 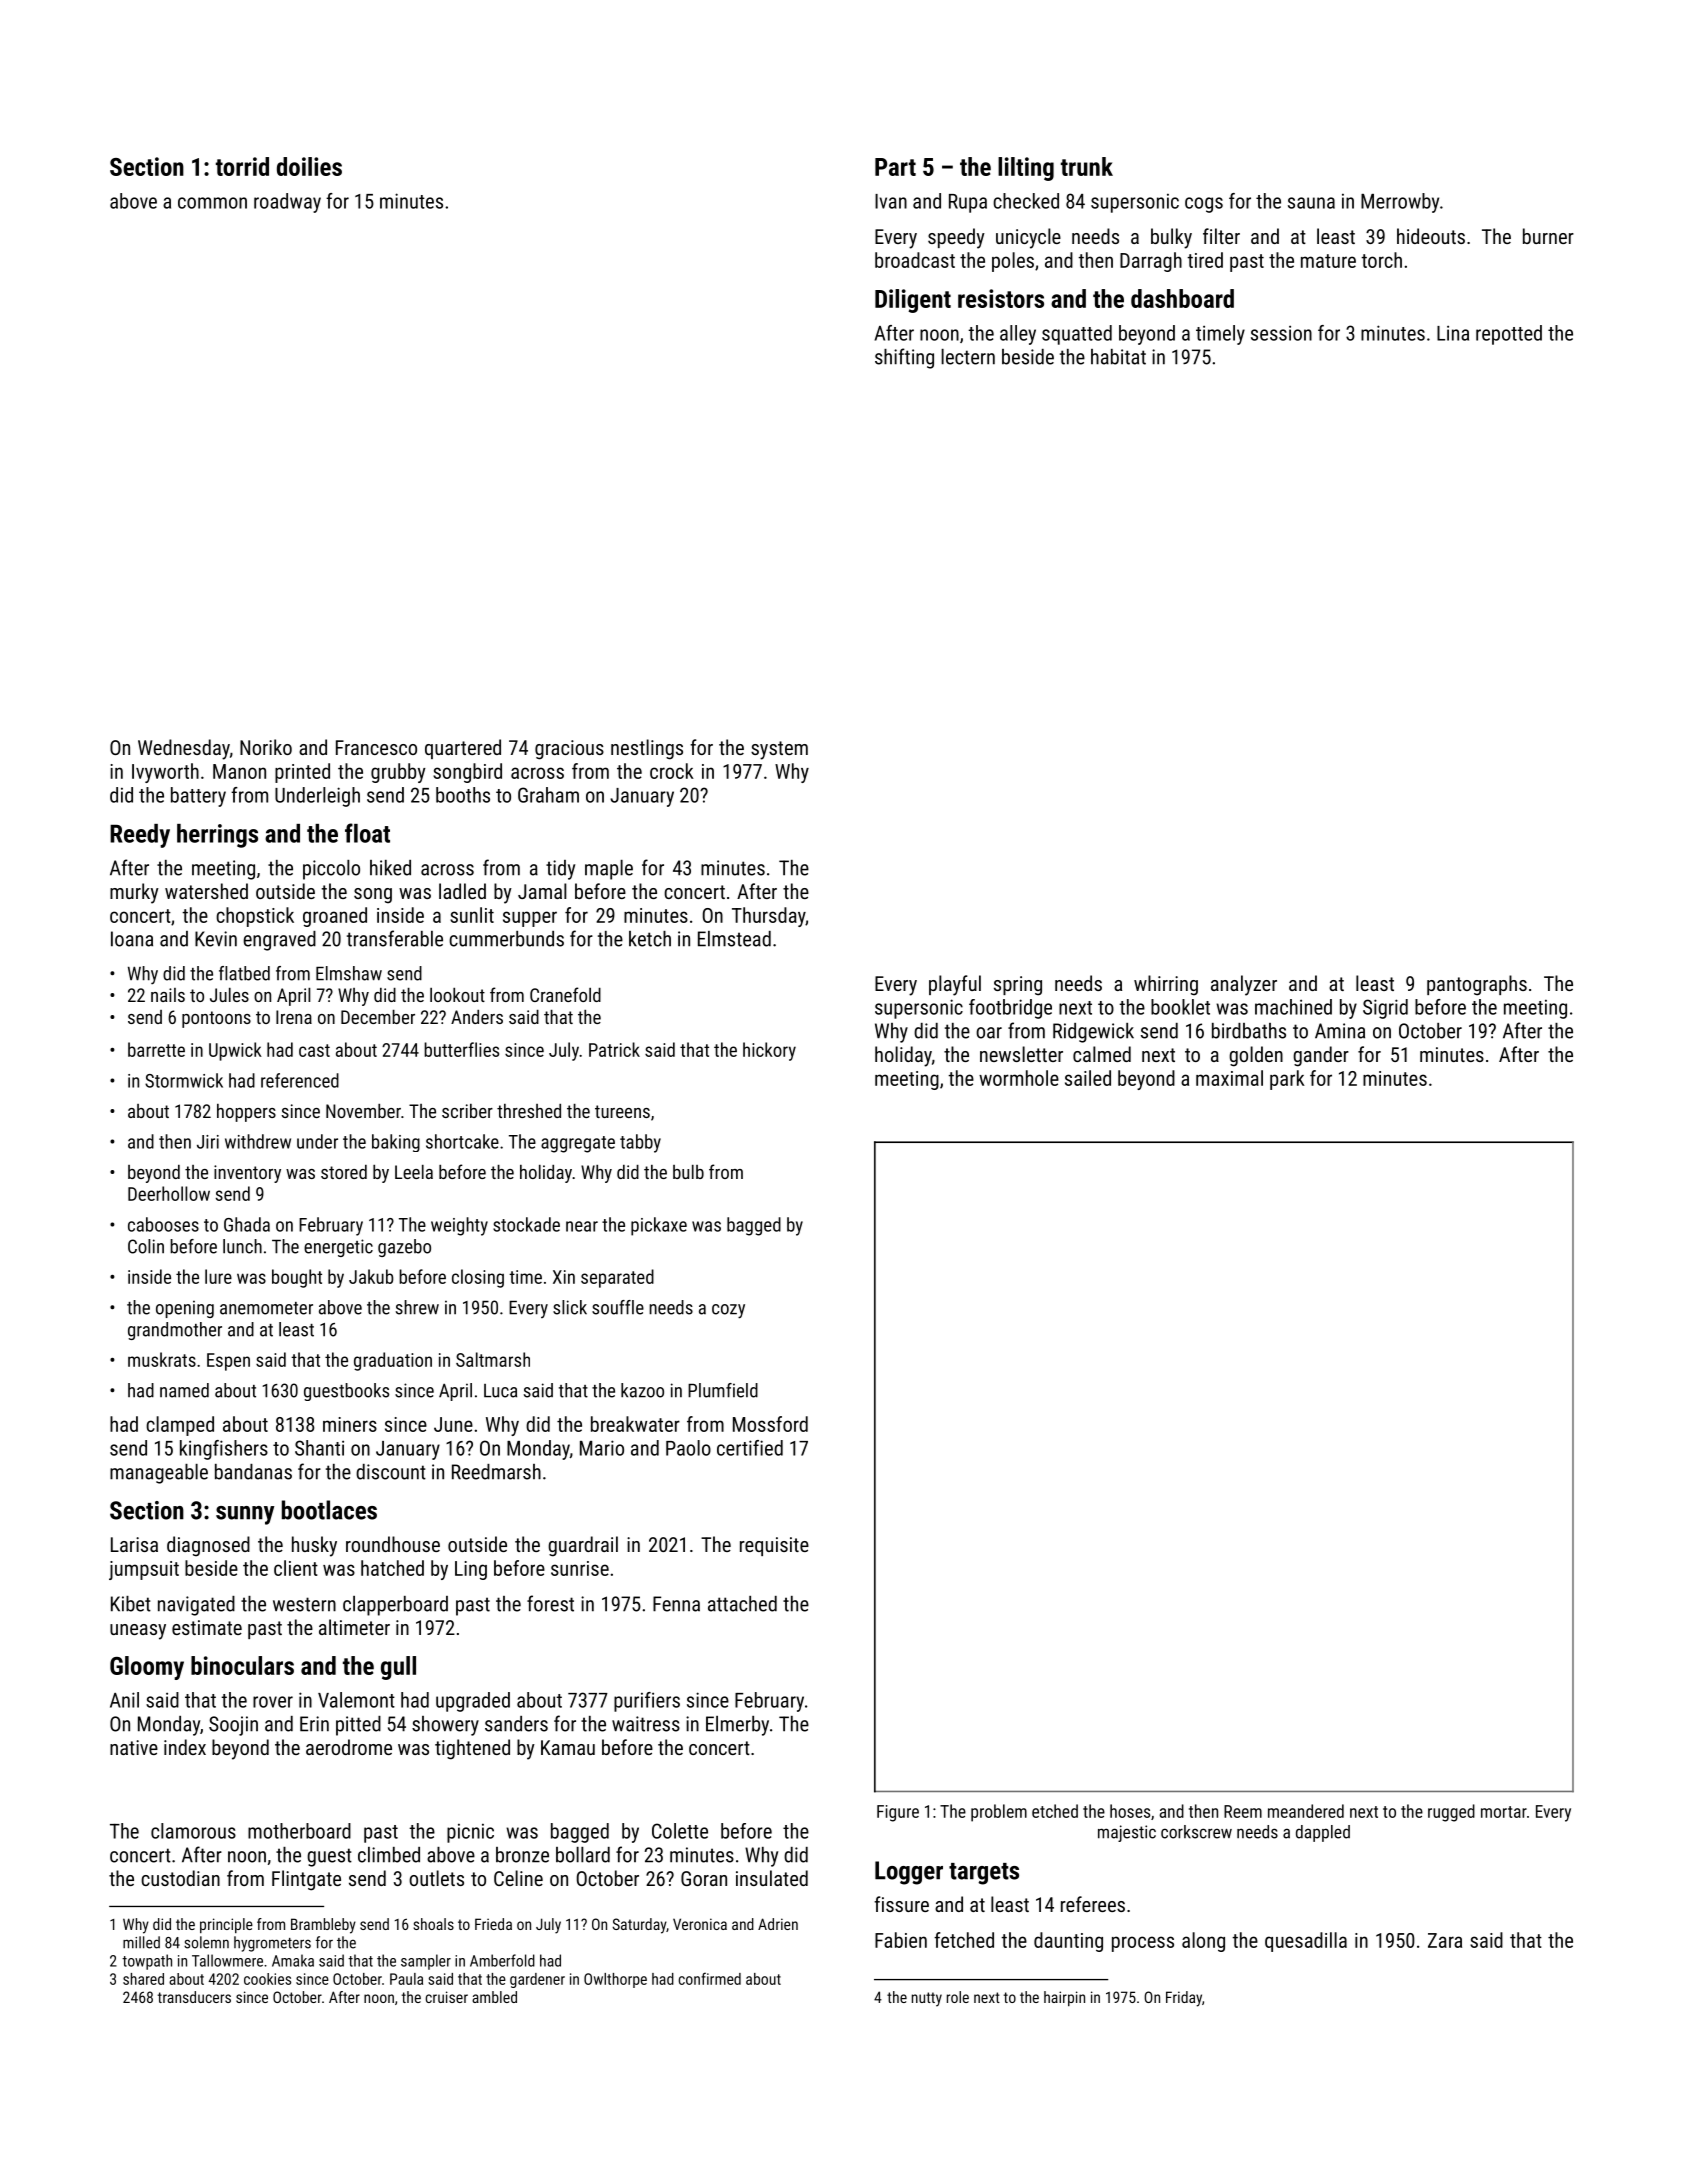 What do you see at coordinates (770, 1424) in the screenshot?
I see `Mossford` at bounding box center [770, 1424].
